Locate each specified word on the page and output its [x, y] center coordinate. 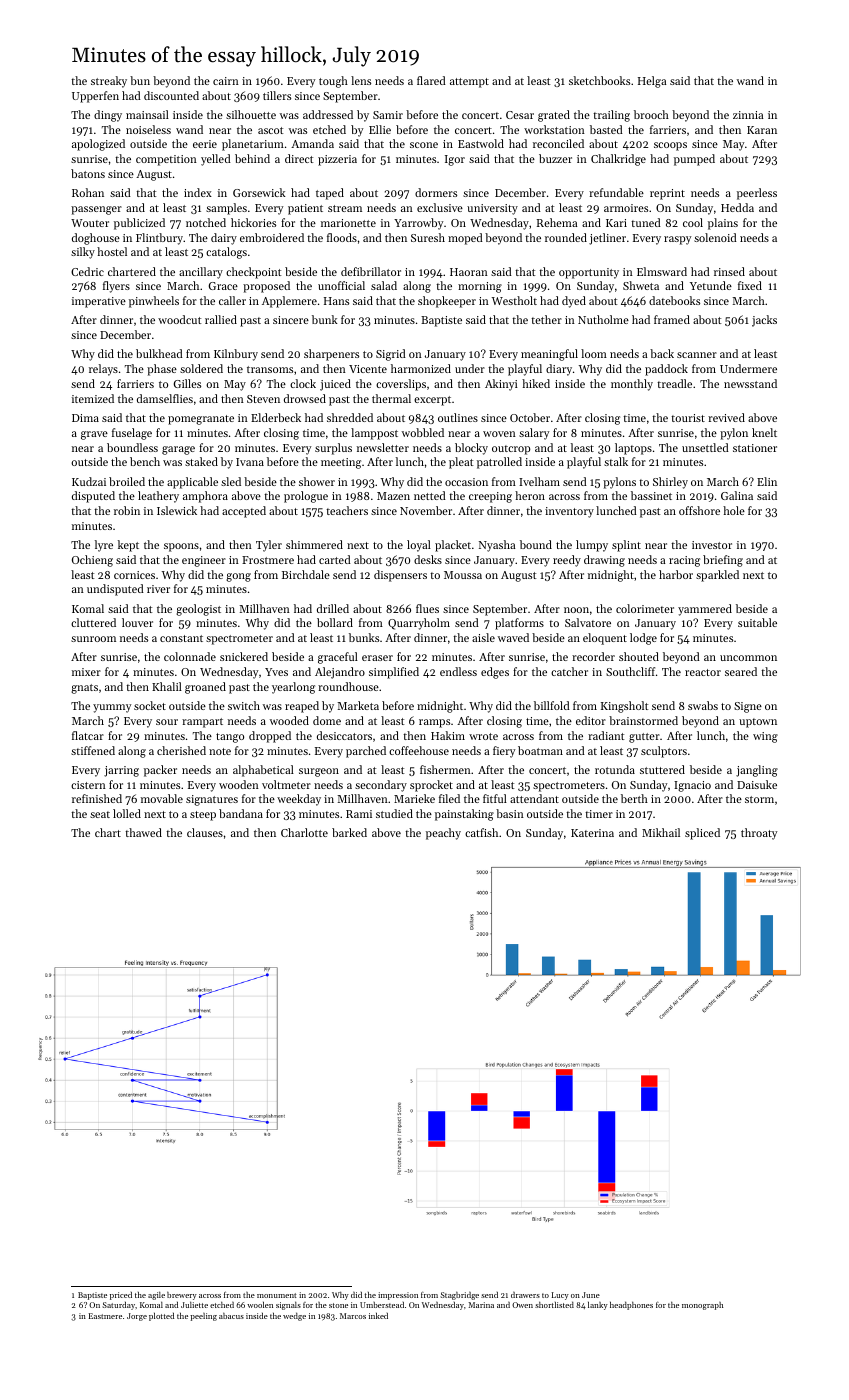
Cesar [520, 115]
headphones [631, 1305]
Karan [762, 130]
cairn [226, 81]
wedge [294, 1316]
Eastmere [105, 1316]
